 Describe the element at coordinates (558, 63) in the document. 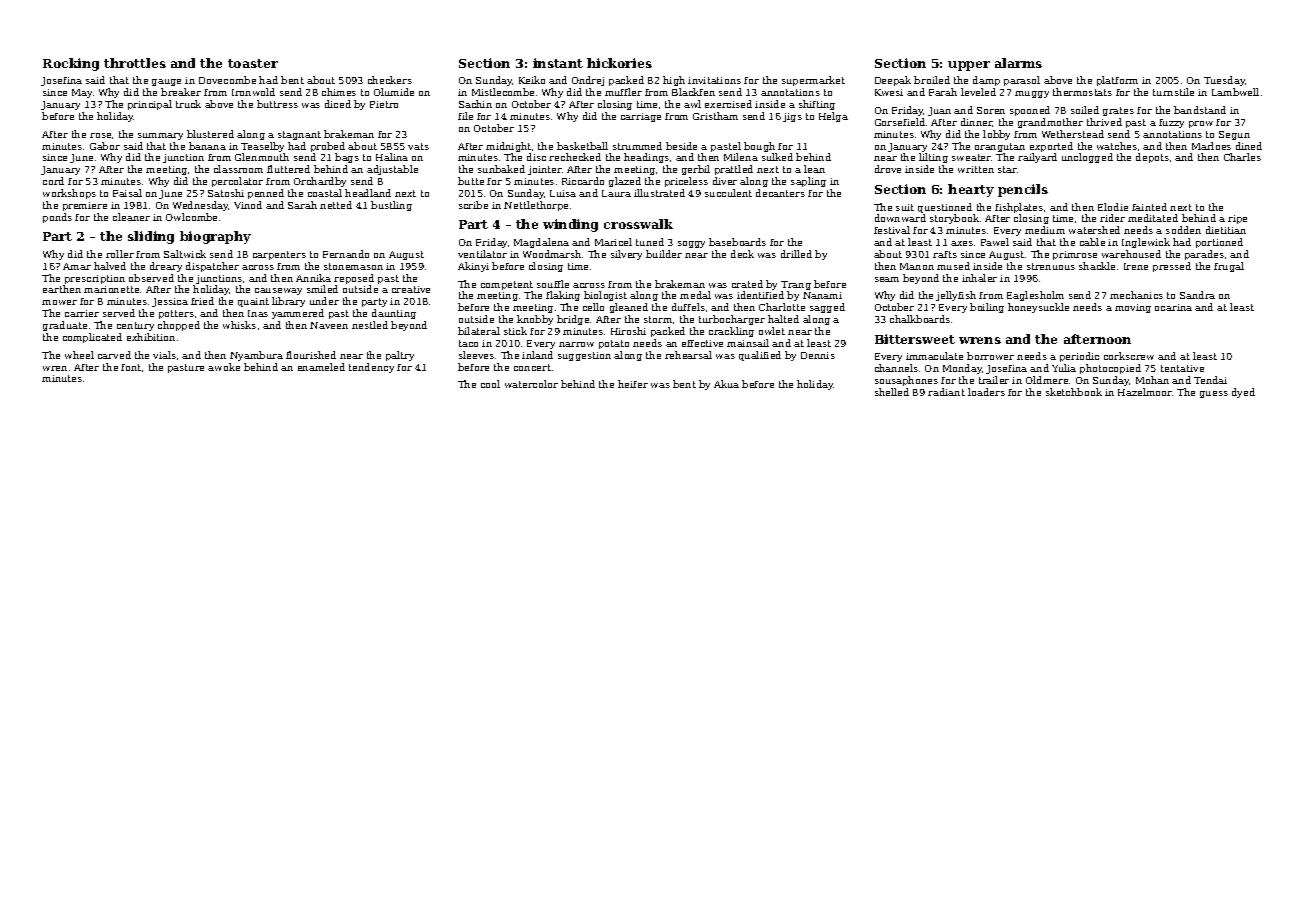

I see `instant` at that location.
